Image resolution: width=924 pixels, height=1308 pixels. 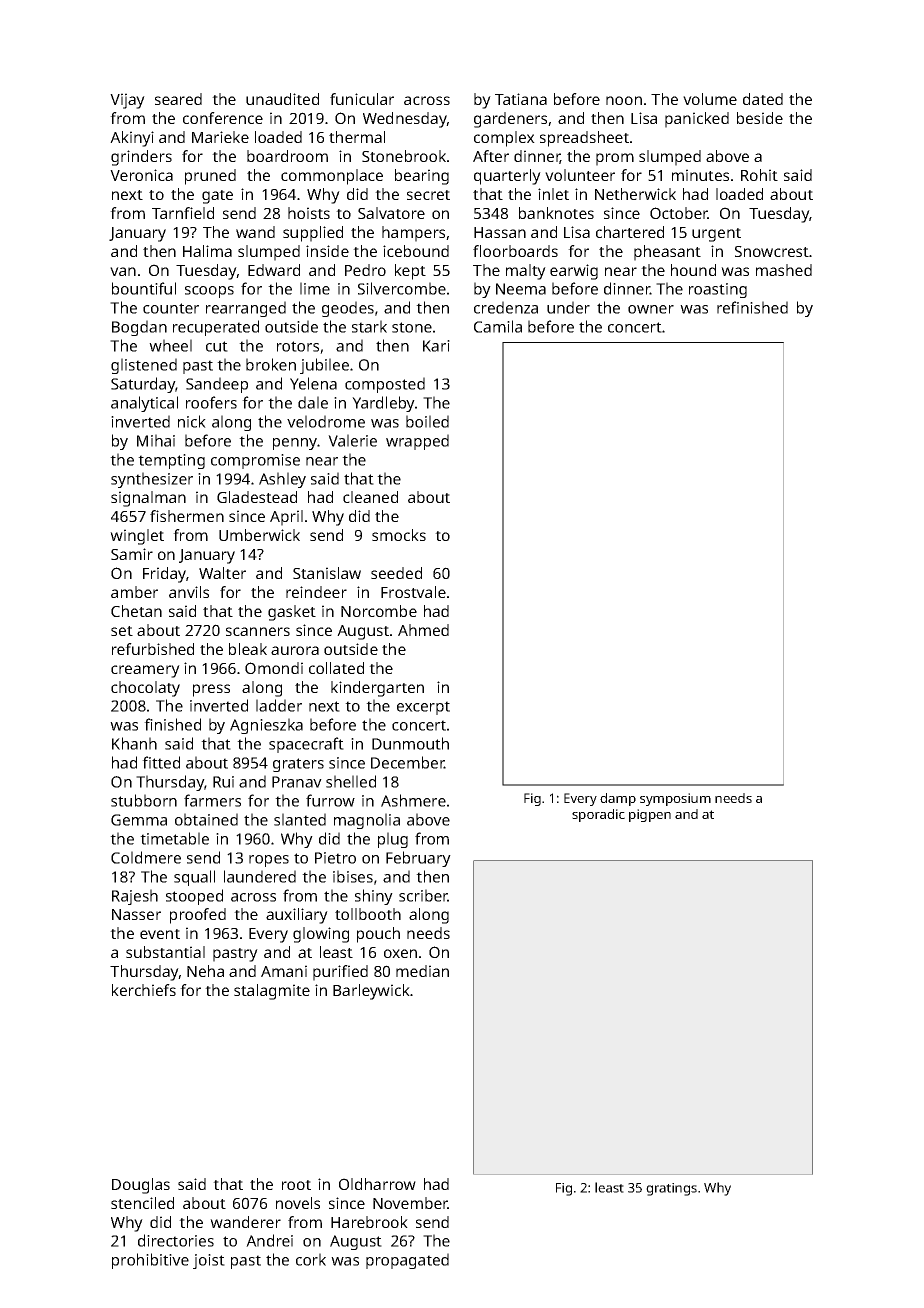 What do you see at coordinates (598, 815) in the screenshot?
I see `sporadic` at bounding box center [598, 815].
